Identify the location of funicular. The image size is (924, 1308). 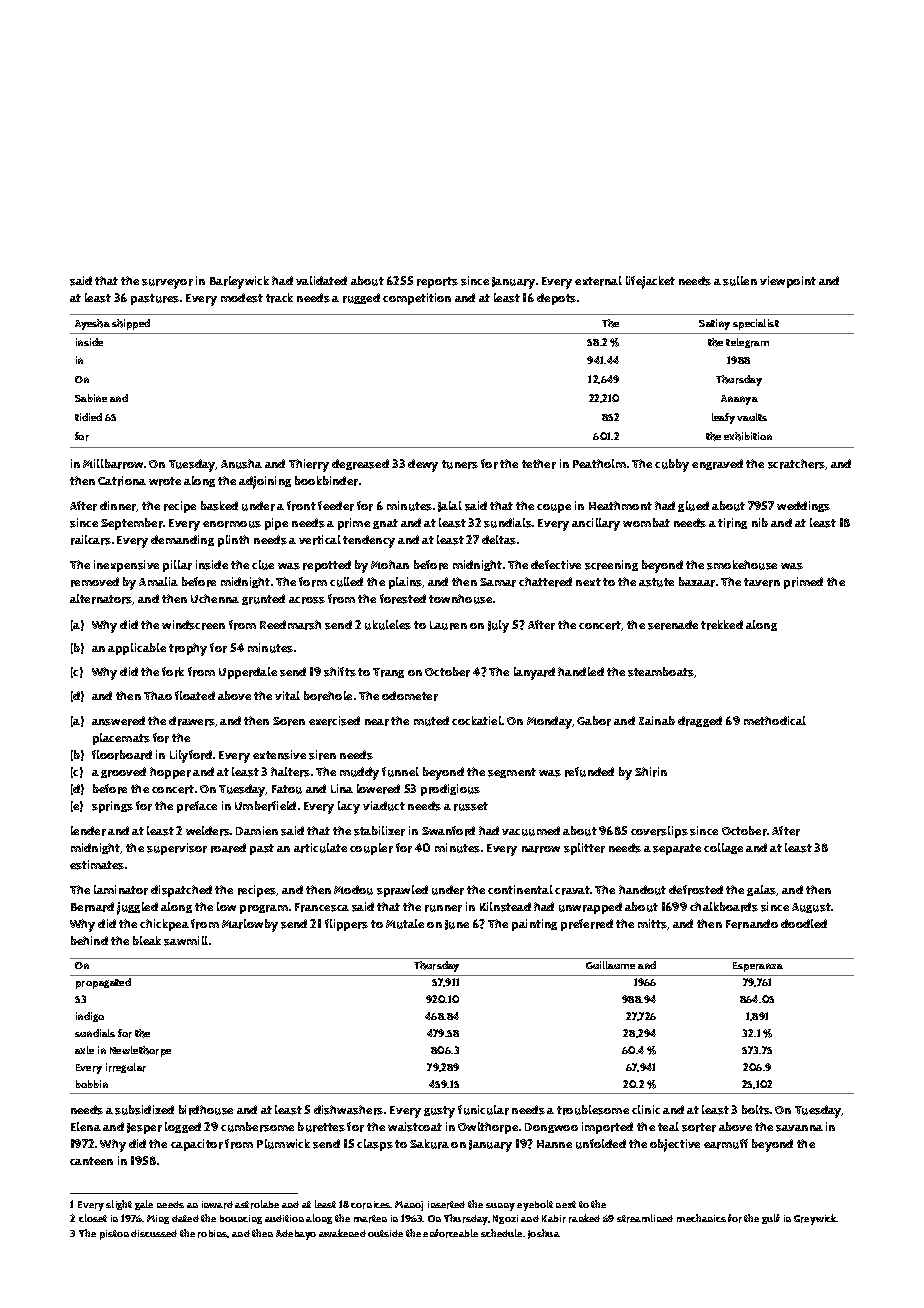
(483, 1110).
